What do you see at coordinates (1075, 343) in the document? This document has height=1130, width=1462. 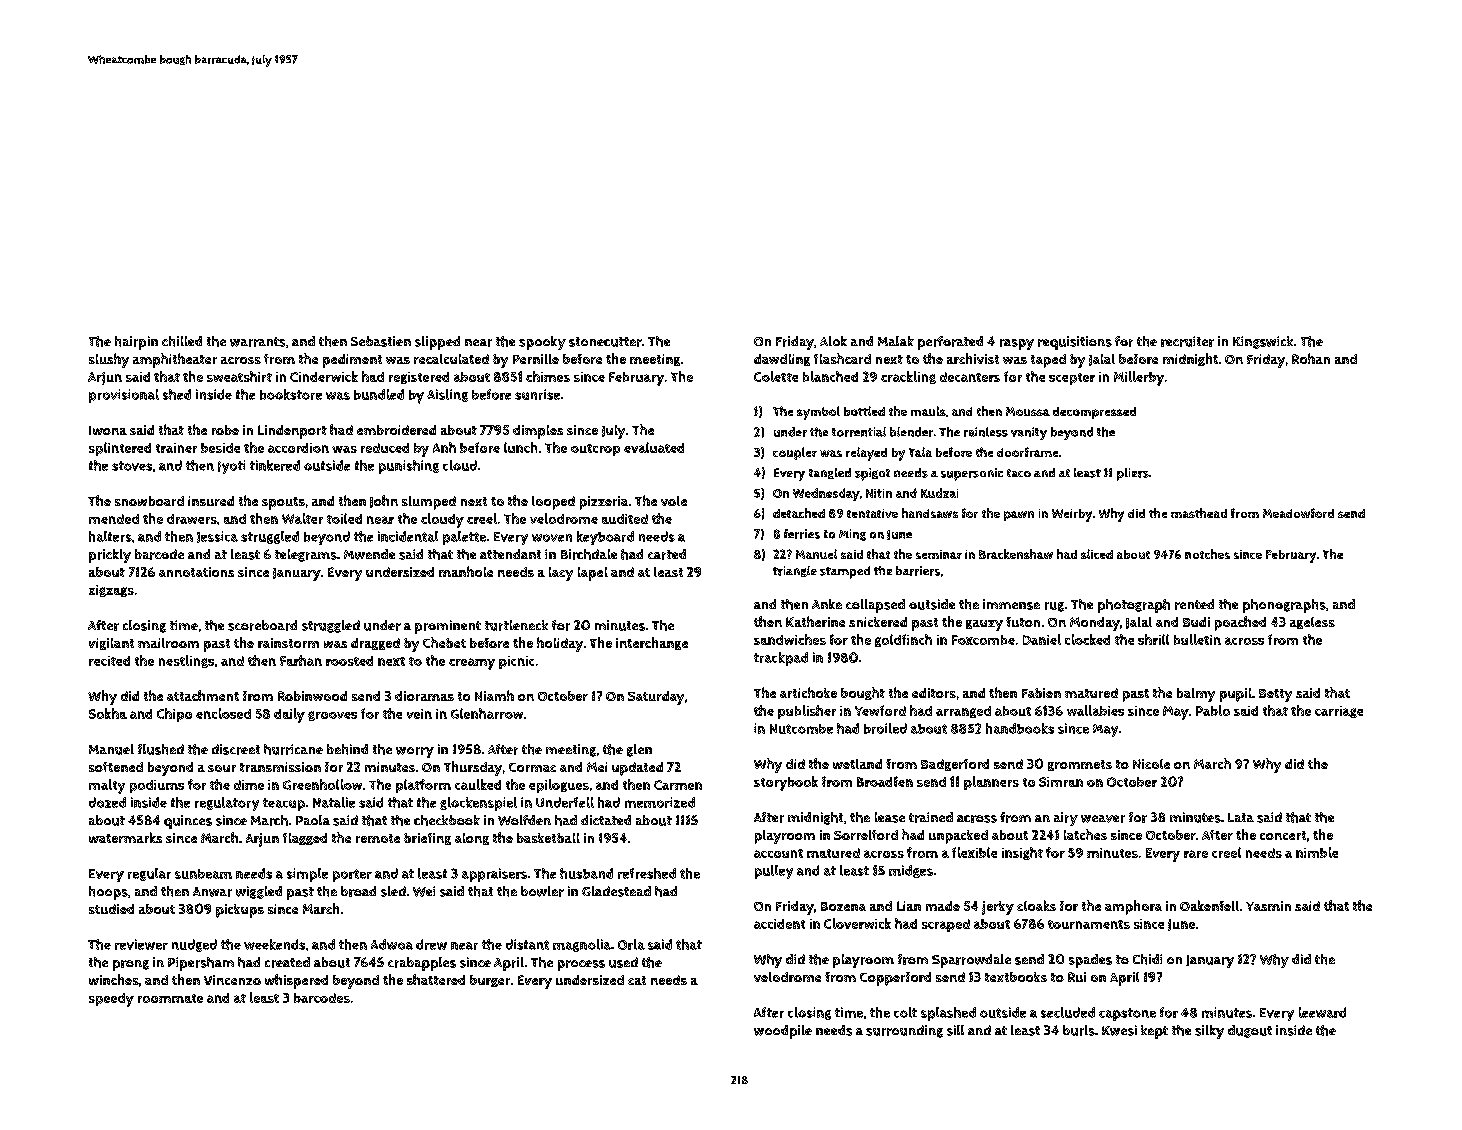 I see `requisitions` at bounding box center [1075, 343].
